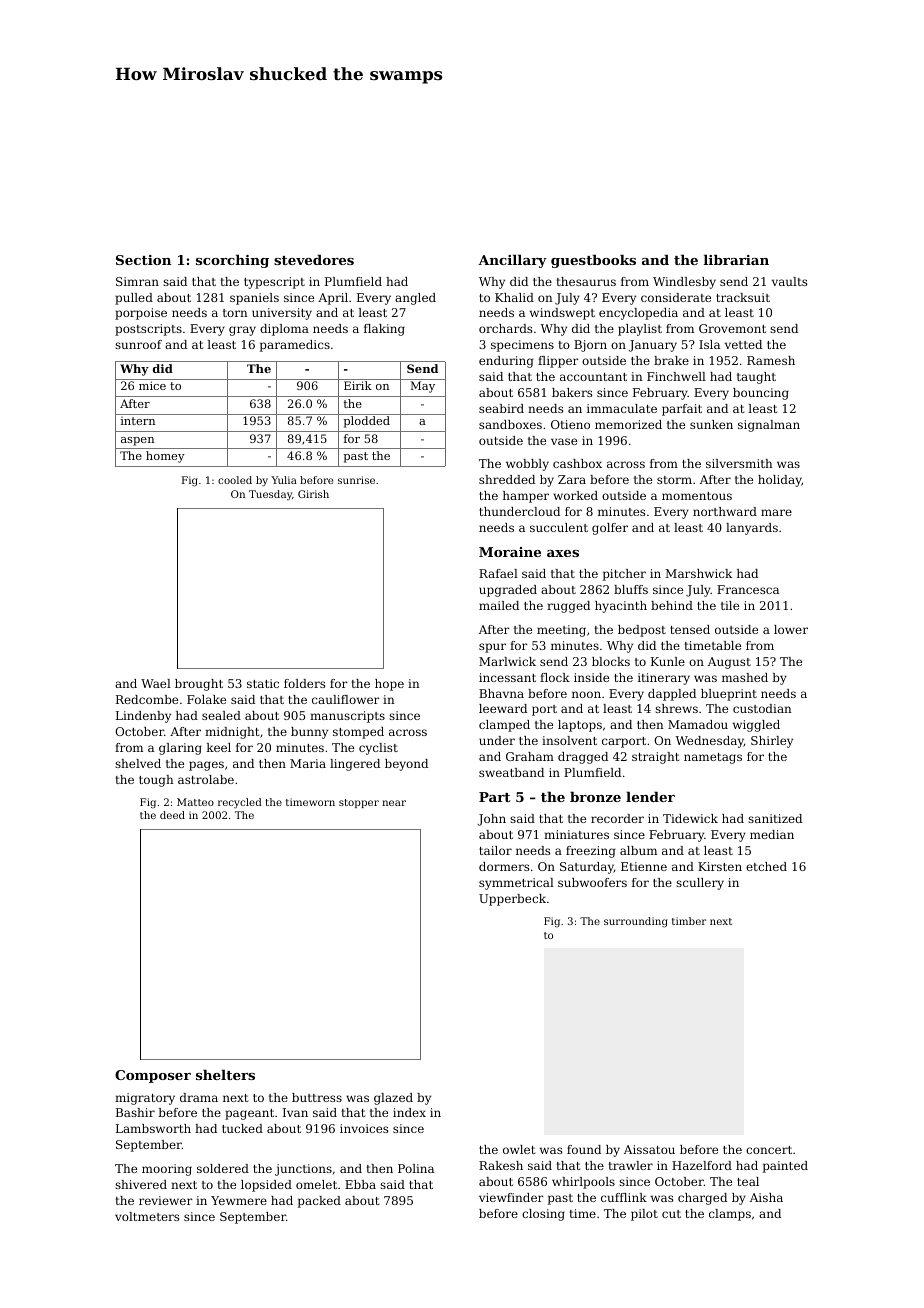  What do you see at coordinates (145, 1099) in the document?
I see `migratory` at bounding box center [145, 1099].
